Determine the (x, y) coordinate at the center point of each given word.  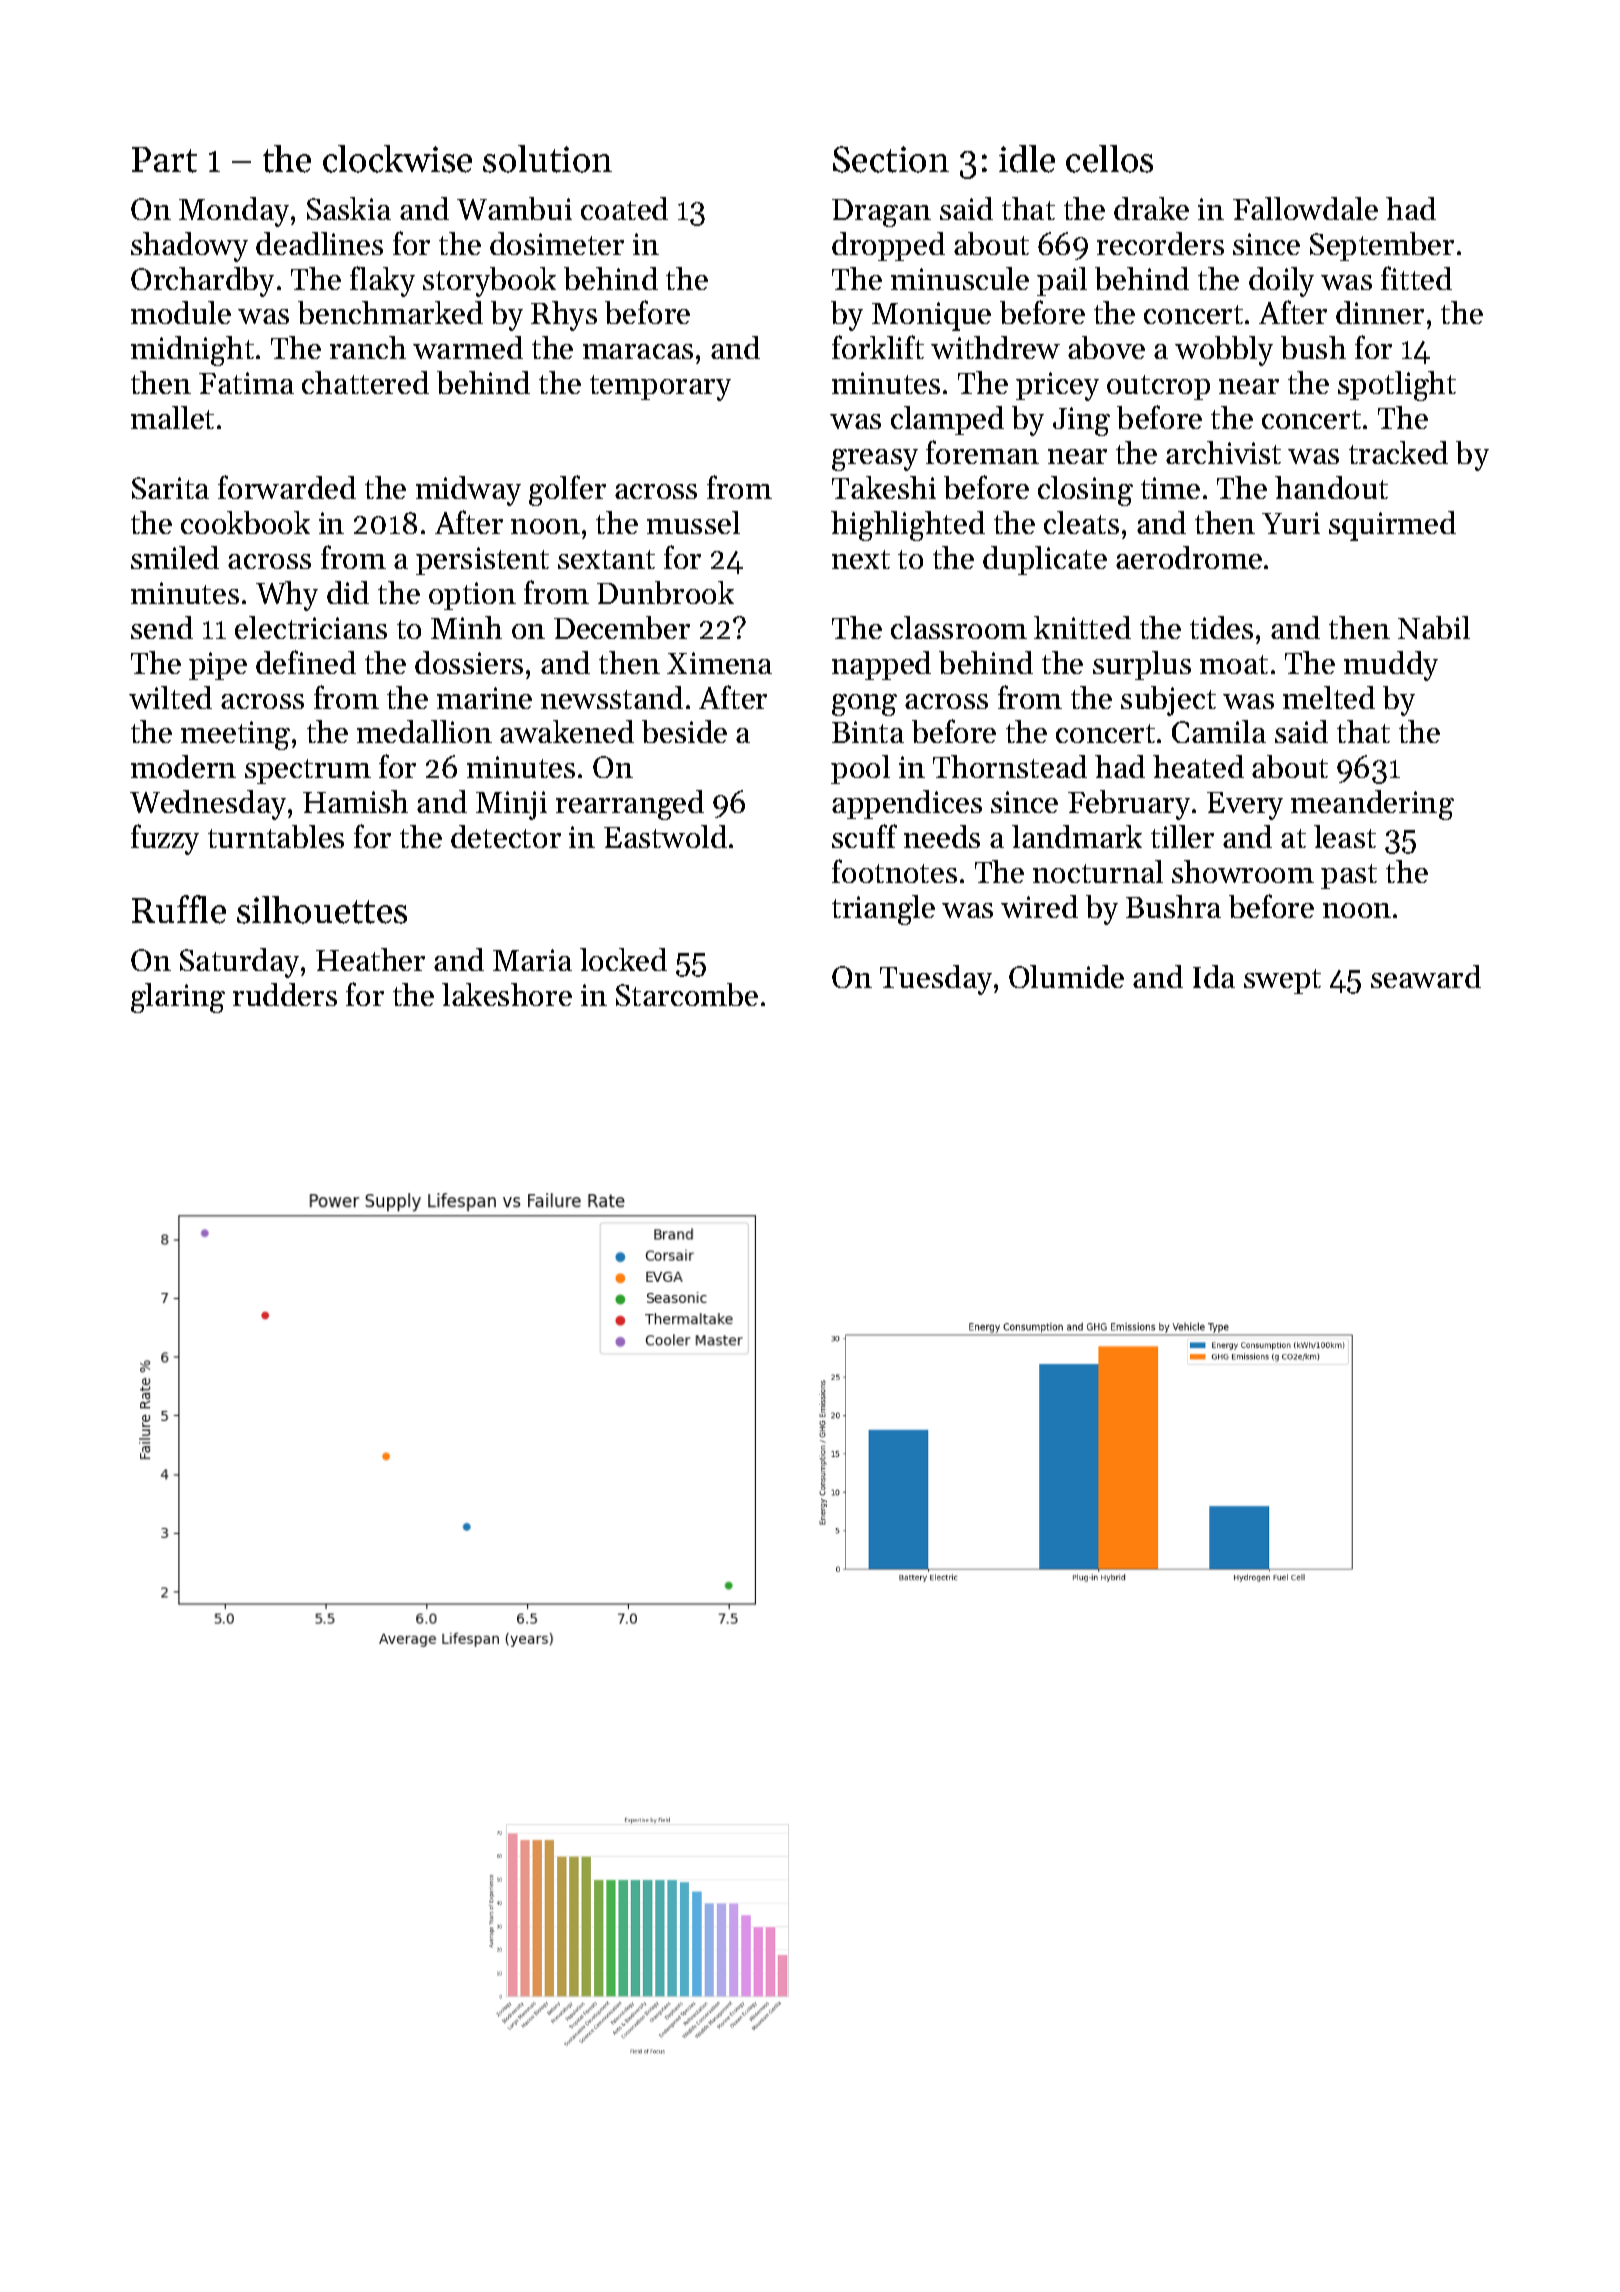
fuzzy (165, 839)
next (861, 559)
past (1349, 876)
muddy (1391, 666)
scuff (864, 836)
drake (1151, 208)
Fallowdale (1305, 208)
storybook (489, 282)
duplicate (1045, 560)
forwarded (287, 487)
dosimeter (557, 243)
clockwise (397, 159)
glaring (178, 998)
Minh (466, 627)
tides (1221, 627)
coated (624, 208)
